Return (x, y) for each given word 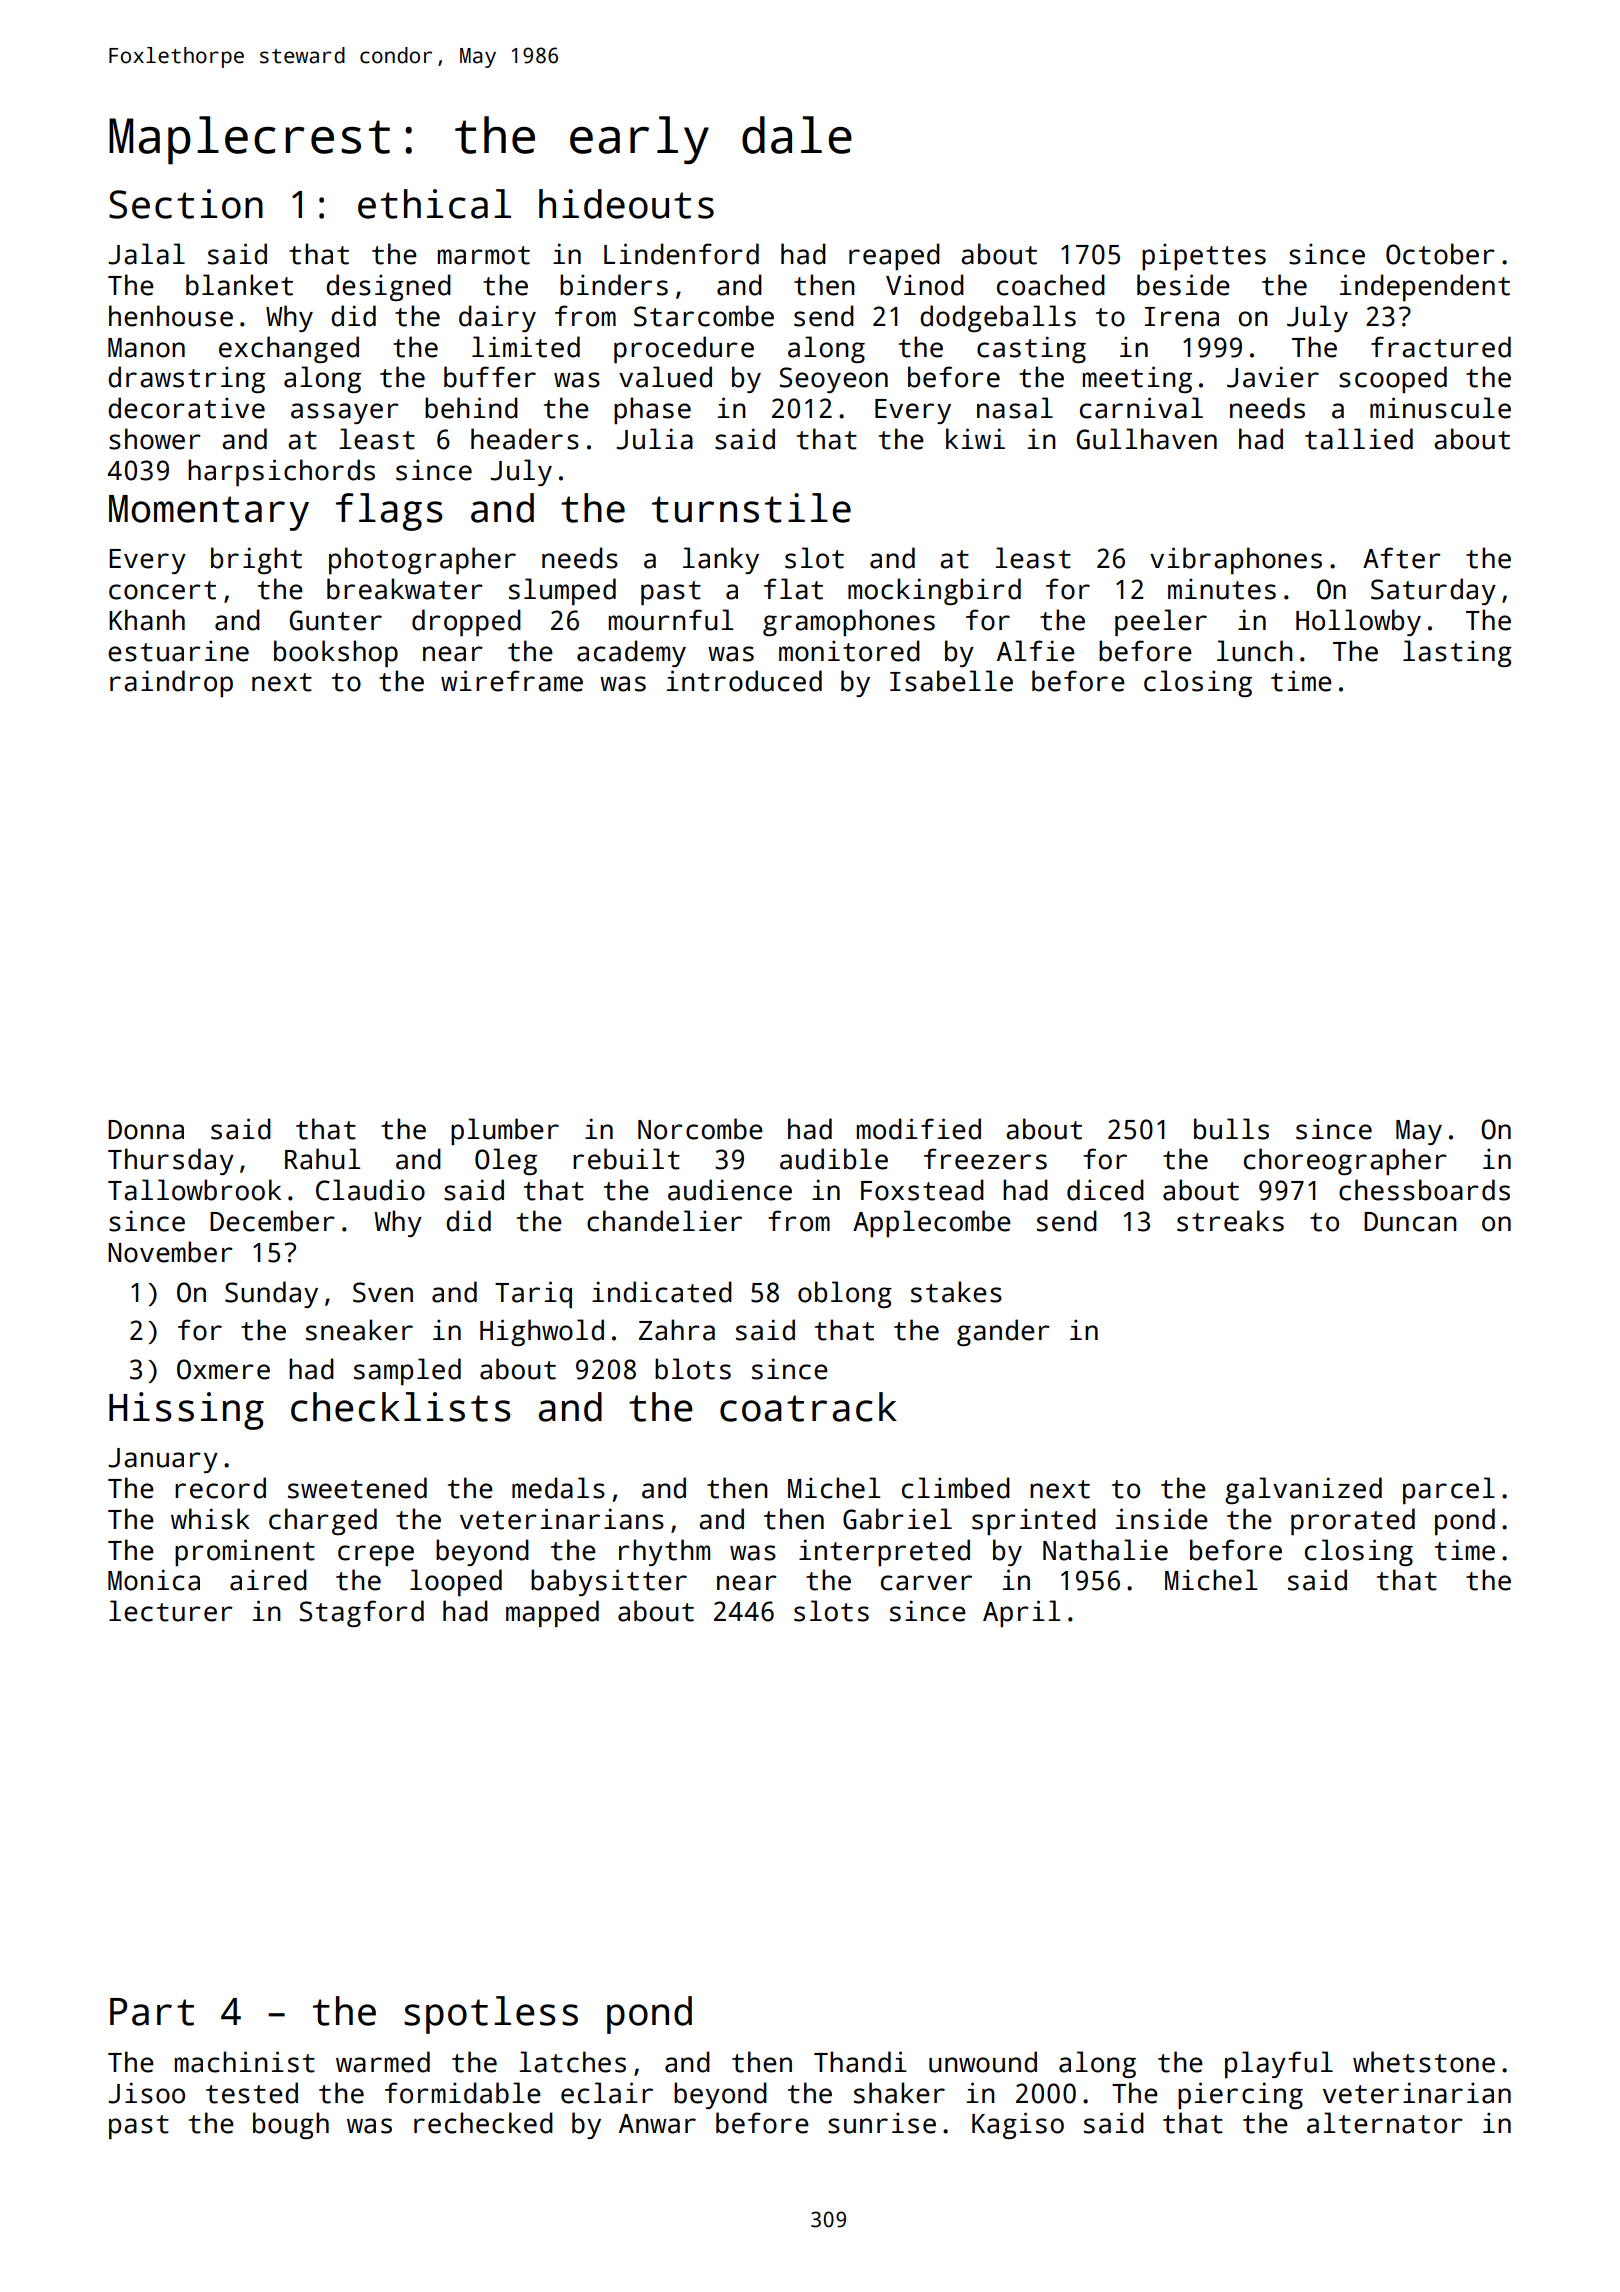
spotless (491, 2015)
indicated (662, 1292)
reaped (894, 256)
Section (186, 204)
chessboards (1424, 1190)
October (1440, 254)
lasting (1457, 653)
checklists (401, 1407)
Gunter (336, 620)
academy (631, 653)
